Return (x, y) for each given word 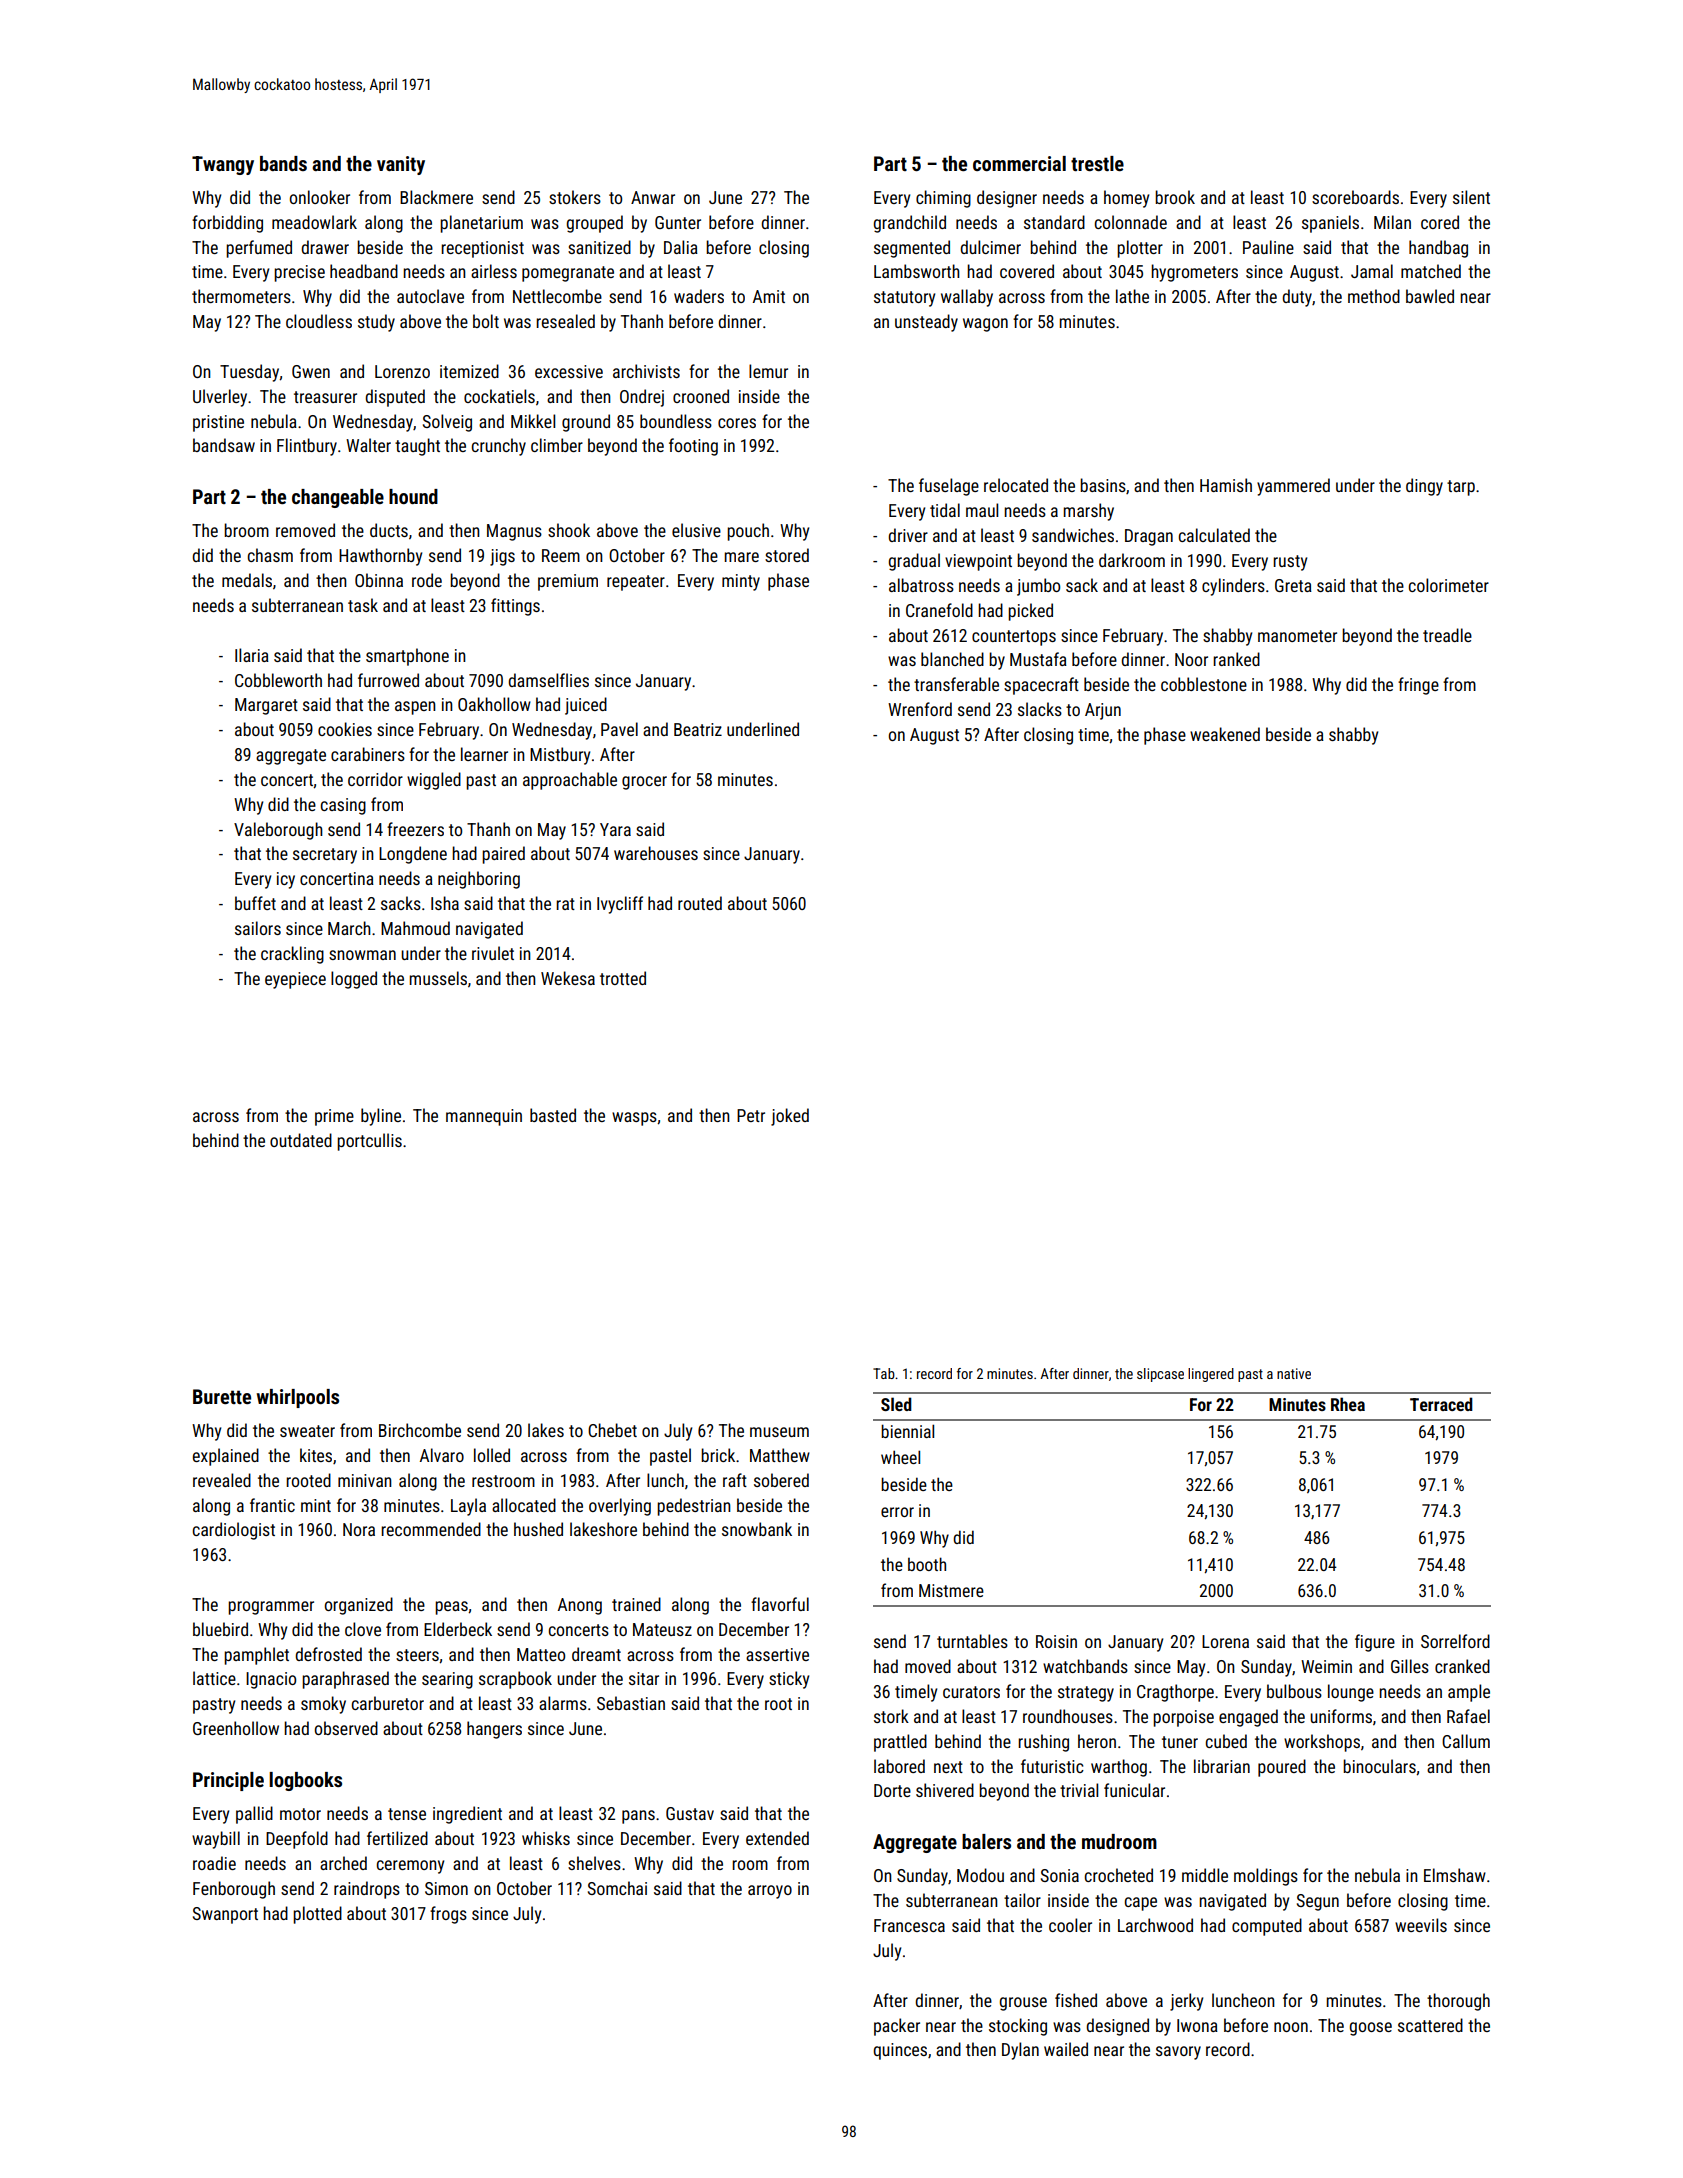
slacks (1040, 709)
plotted (317, 1915)
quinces (900, 2051)
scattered (1430, 2025)
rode (427, 580)
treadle (1447, 635)
